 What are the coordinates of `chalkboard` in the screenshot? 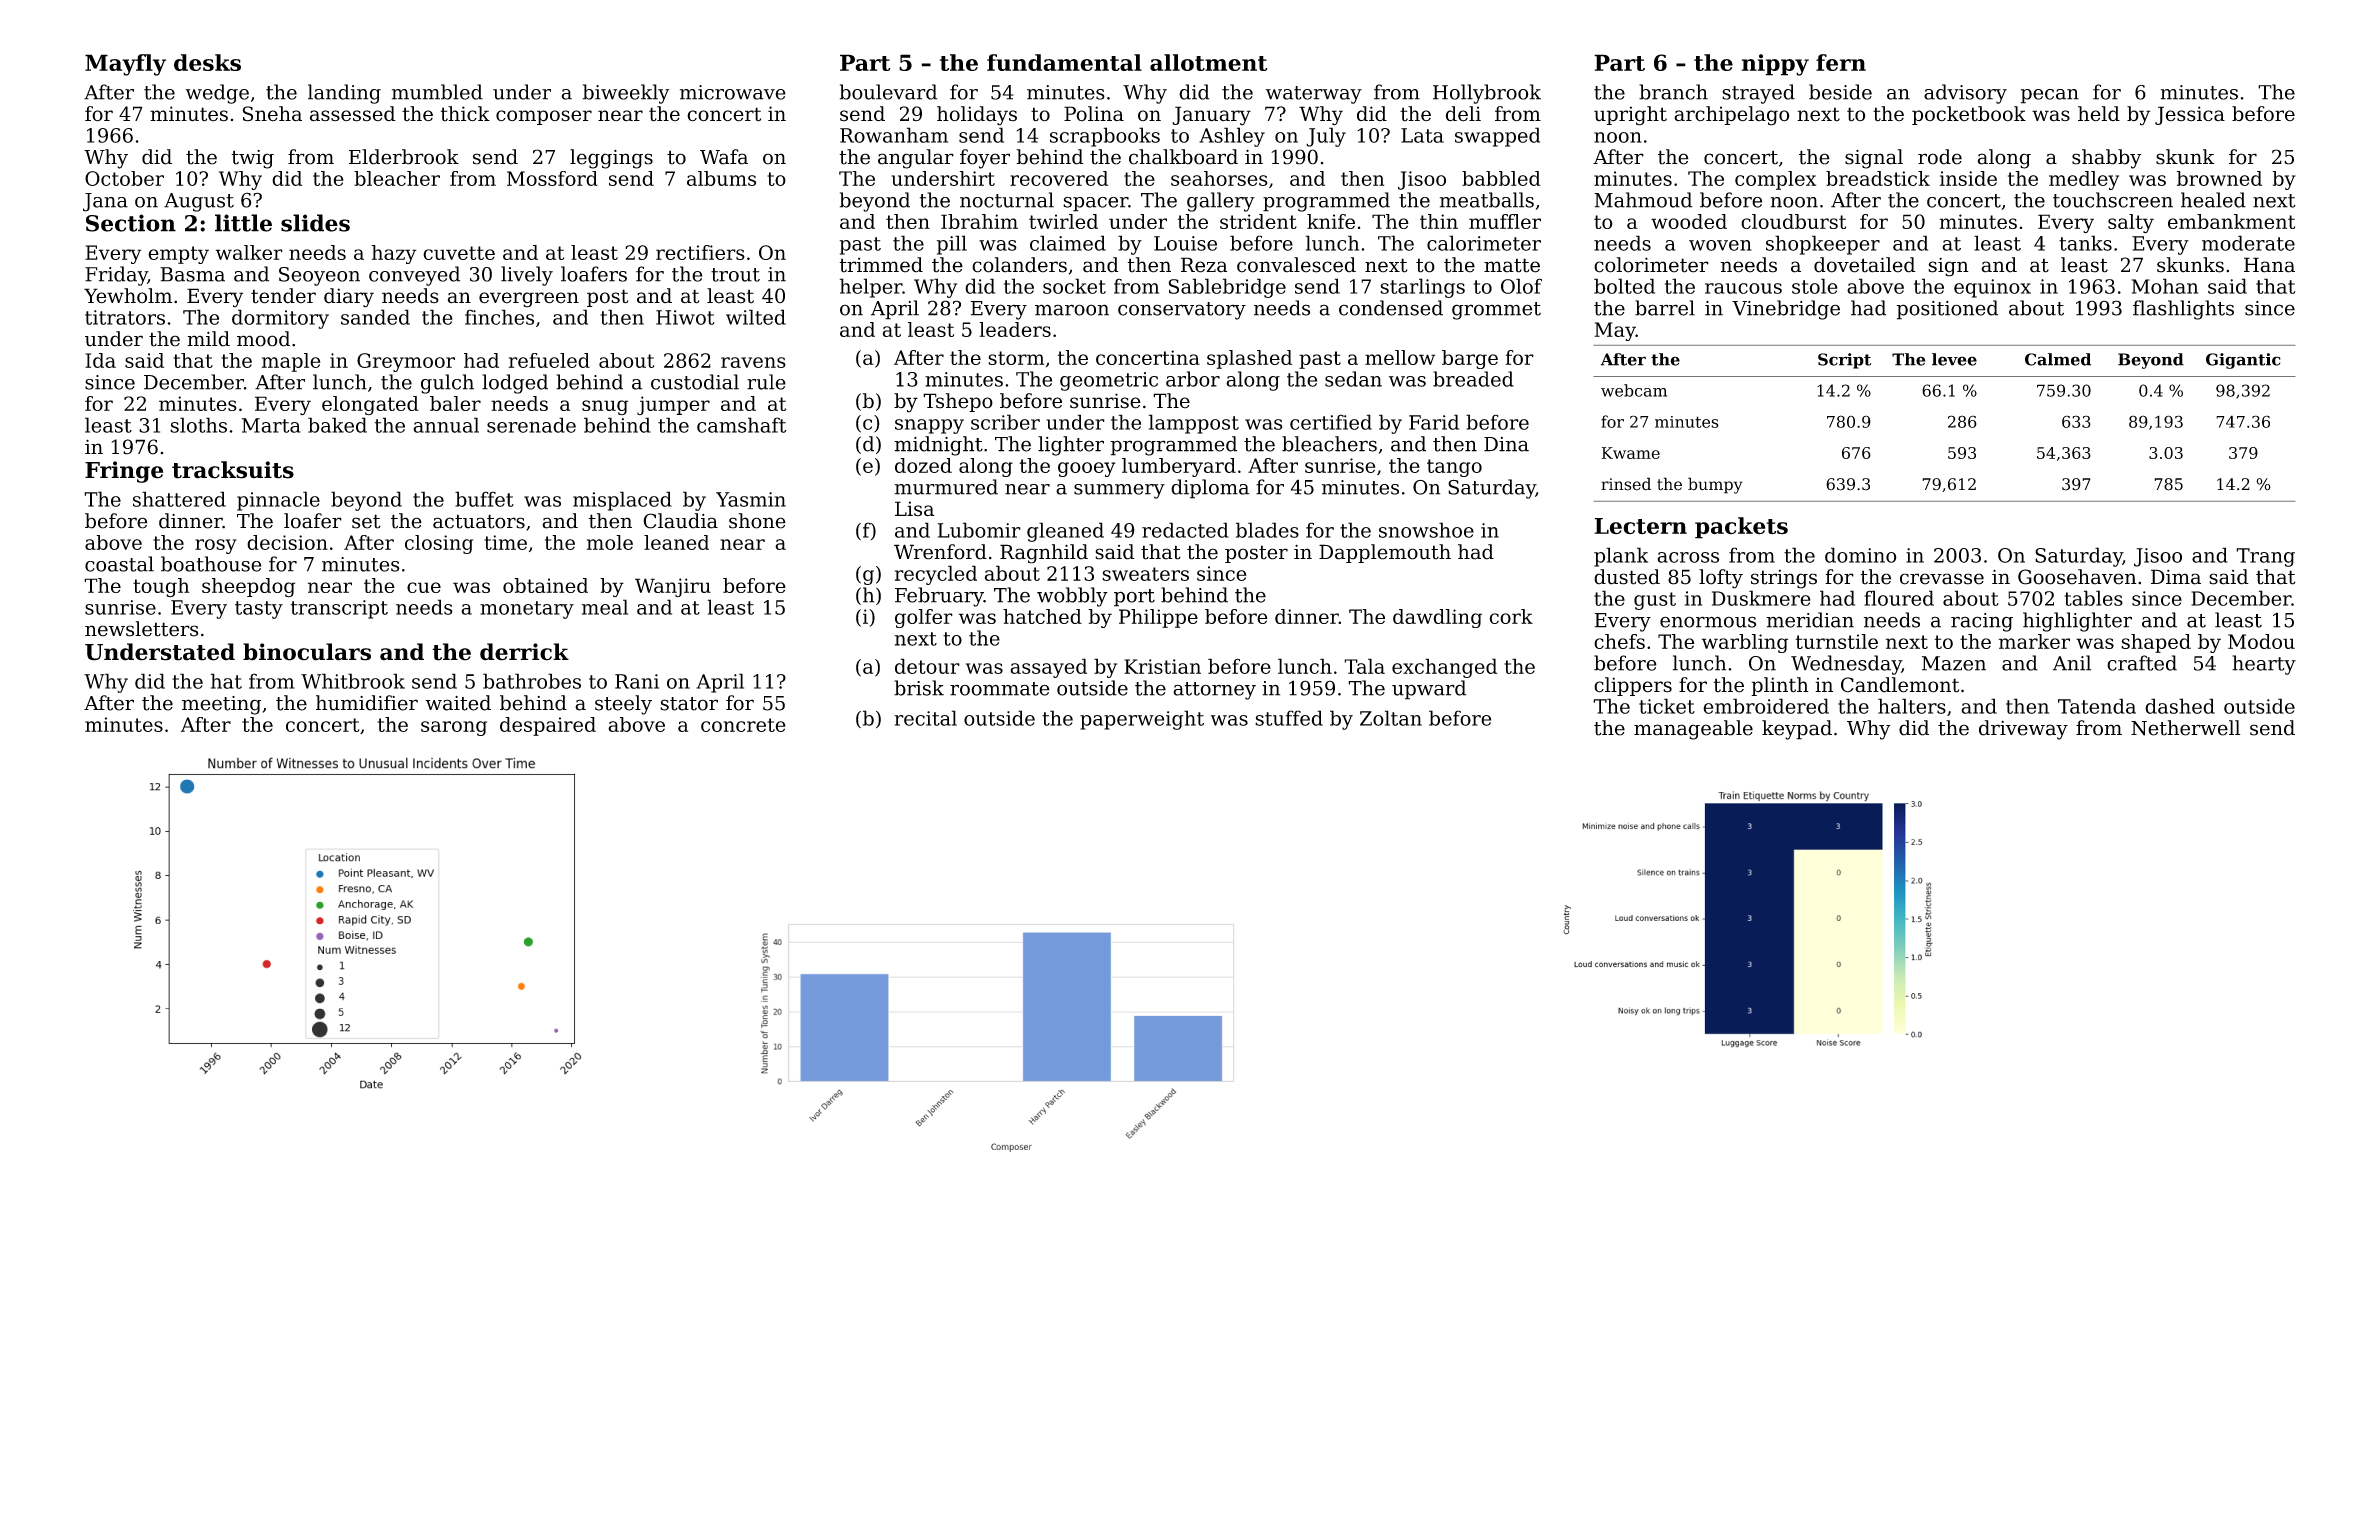 It's located at (1183, 157).
